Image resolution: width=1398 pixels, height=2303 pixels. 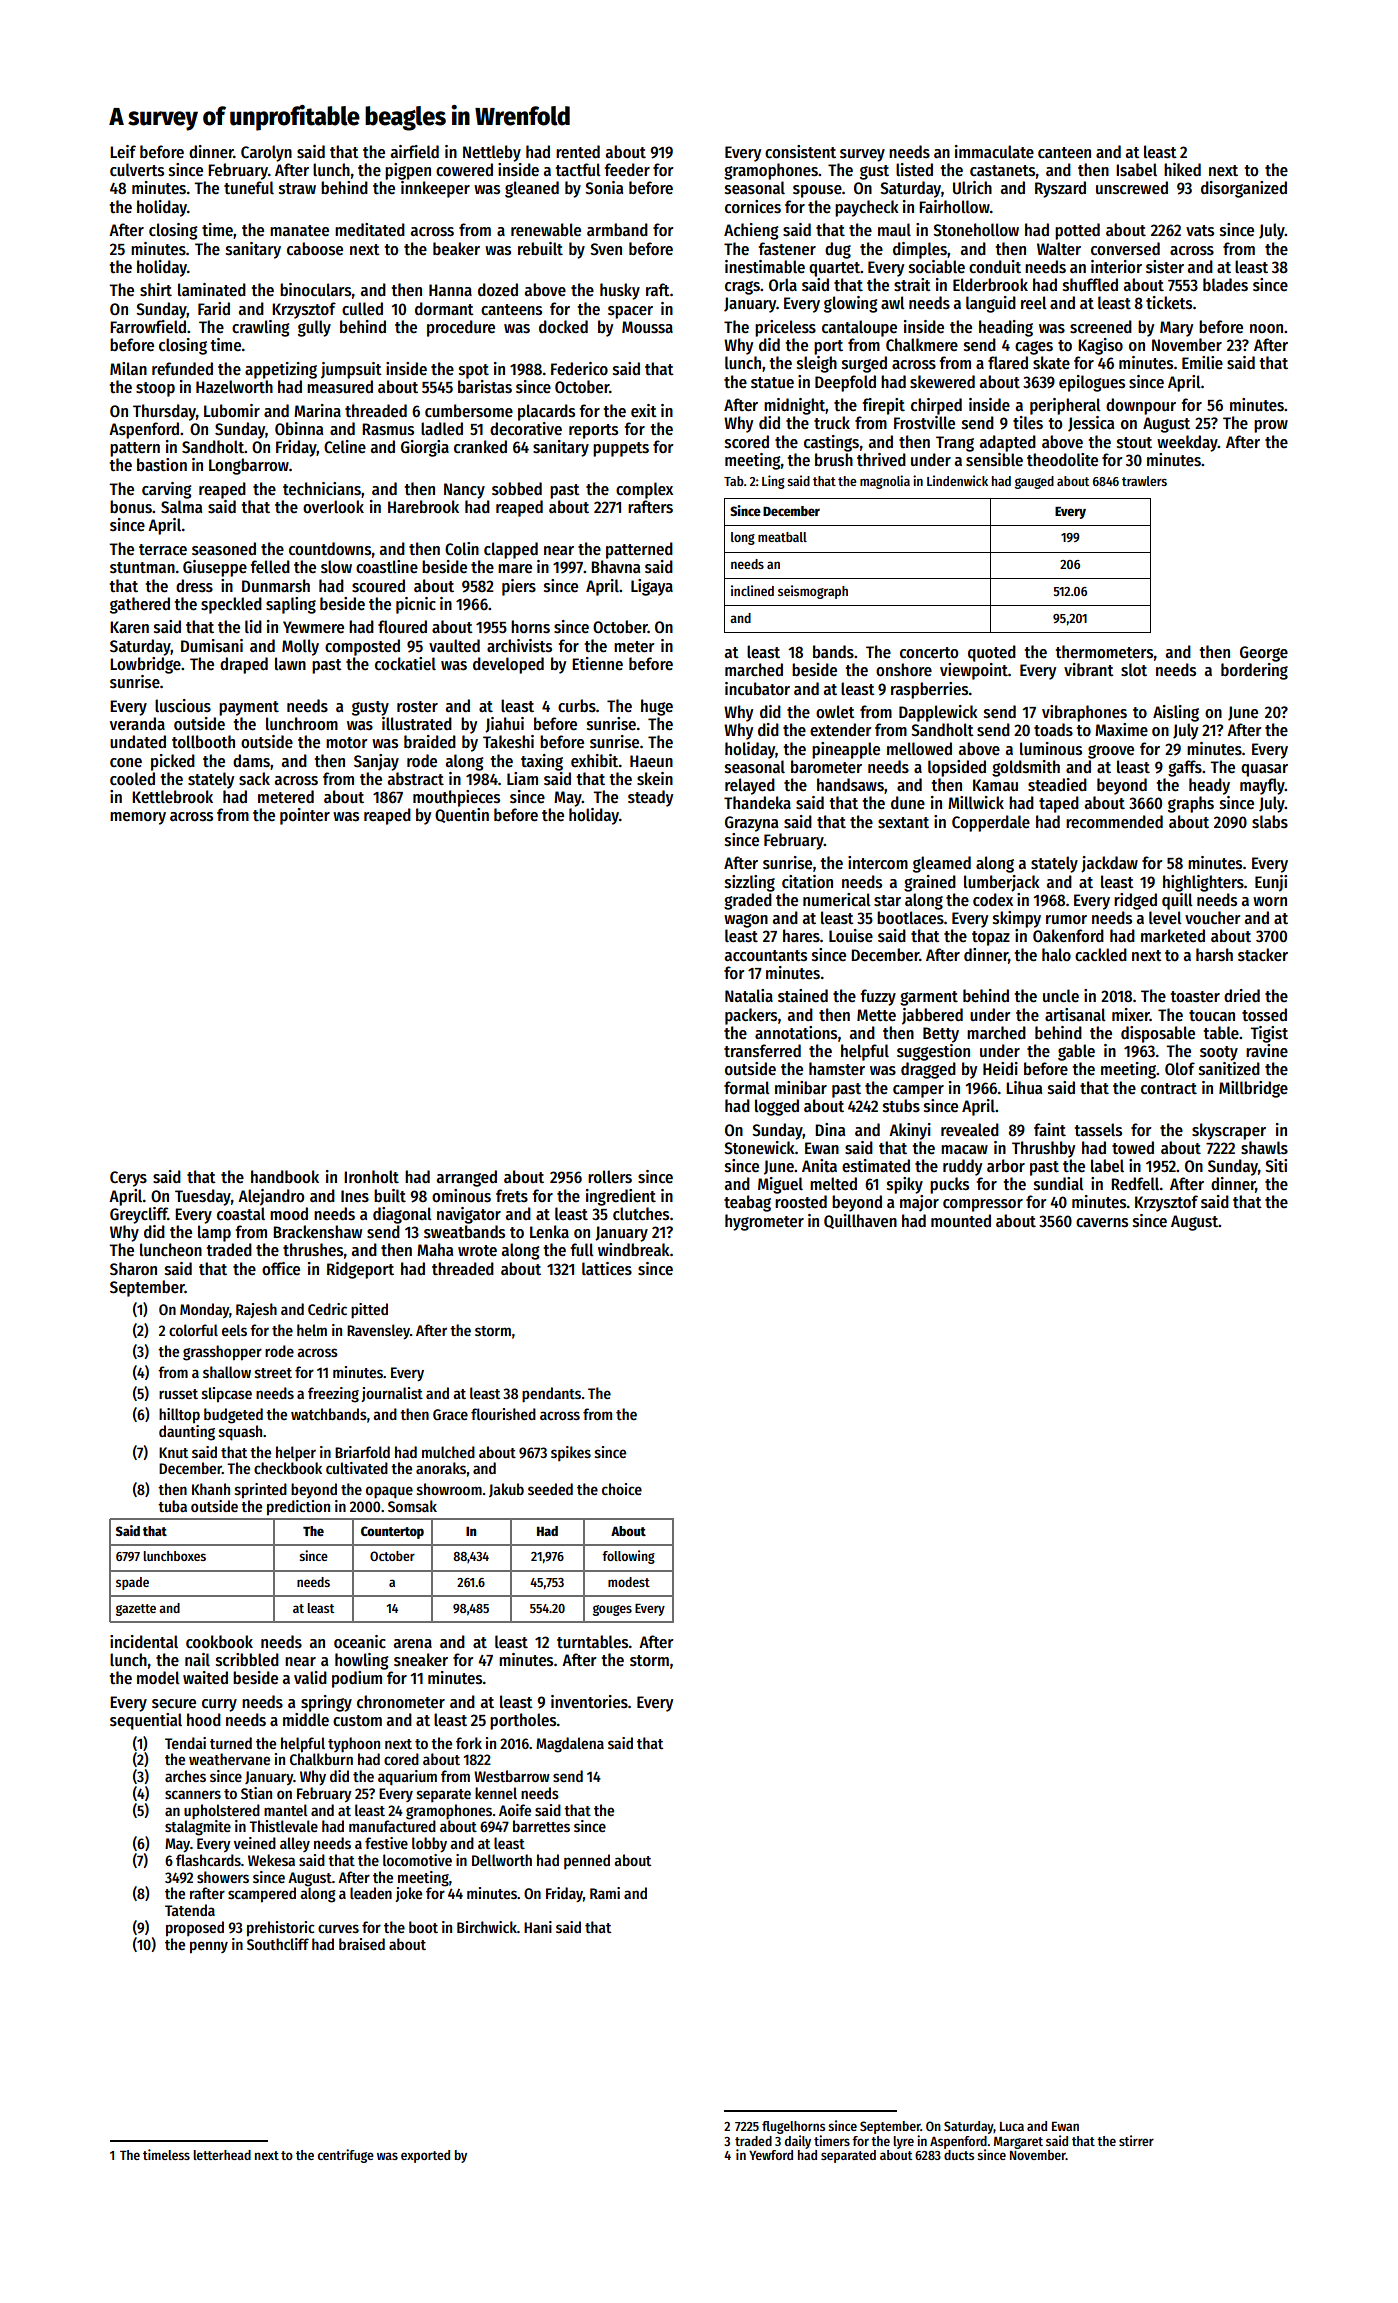 I want to click on transferred, so click(x=762, y=1051).
